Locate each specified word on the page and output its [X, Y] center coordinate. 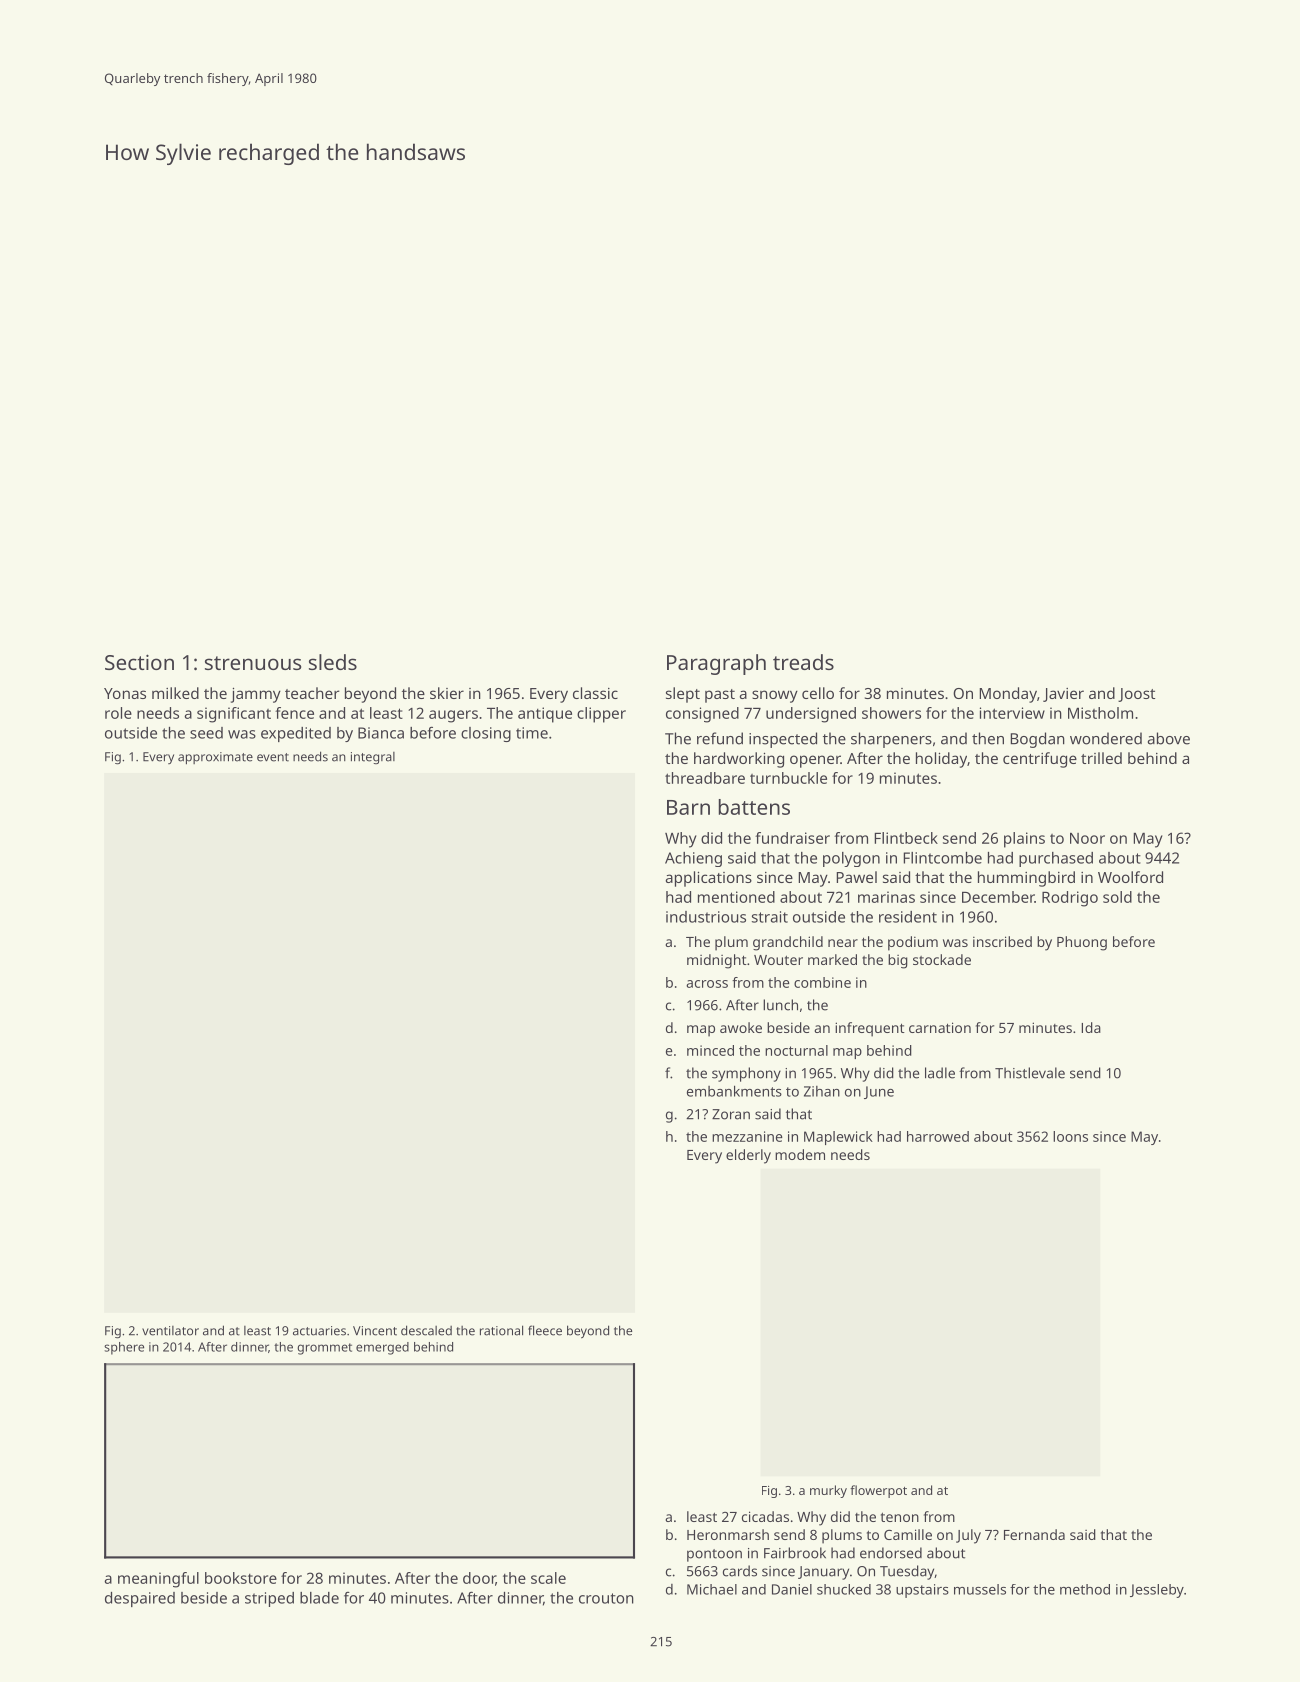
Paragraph [716, 664]
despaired [140, 1599]
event [273, 757]
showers [891, 713]
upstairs [922, 1591]
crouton [606, 1598]
